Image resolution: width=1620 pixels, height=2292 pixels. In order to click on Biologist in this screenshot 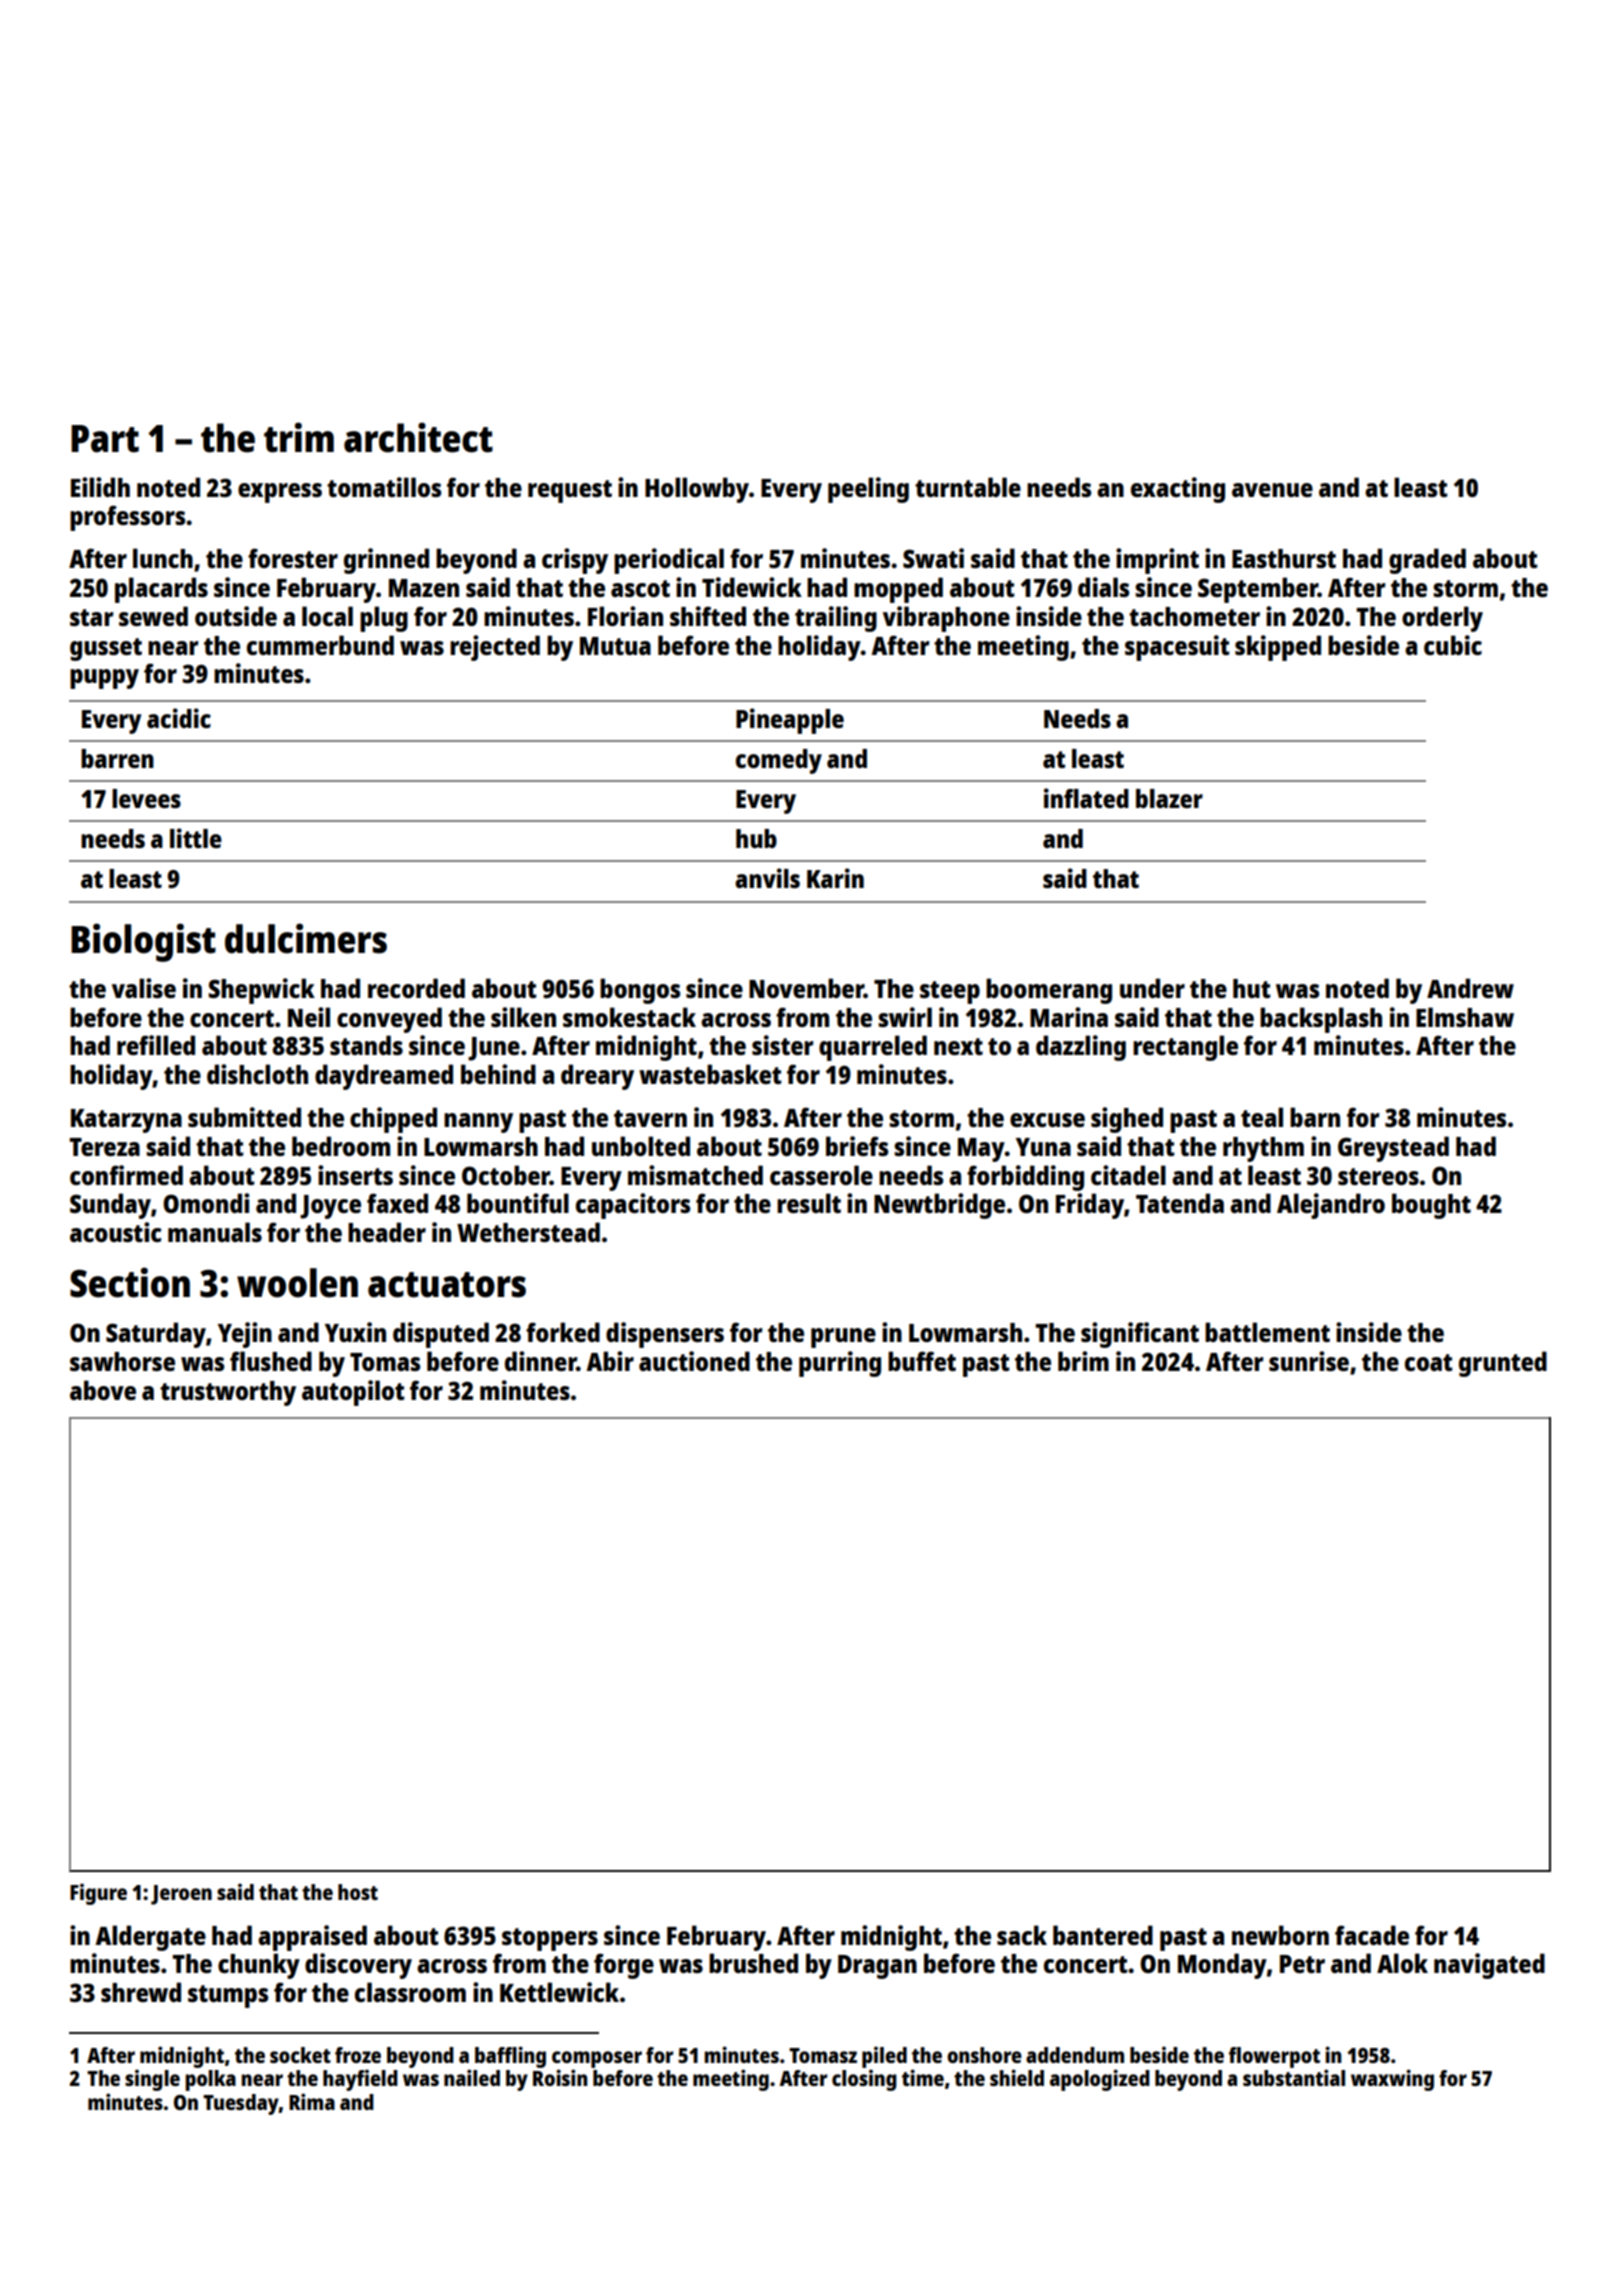, I will do `click(143, 942)`.
